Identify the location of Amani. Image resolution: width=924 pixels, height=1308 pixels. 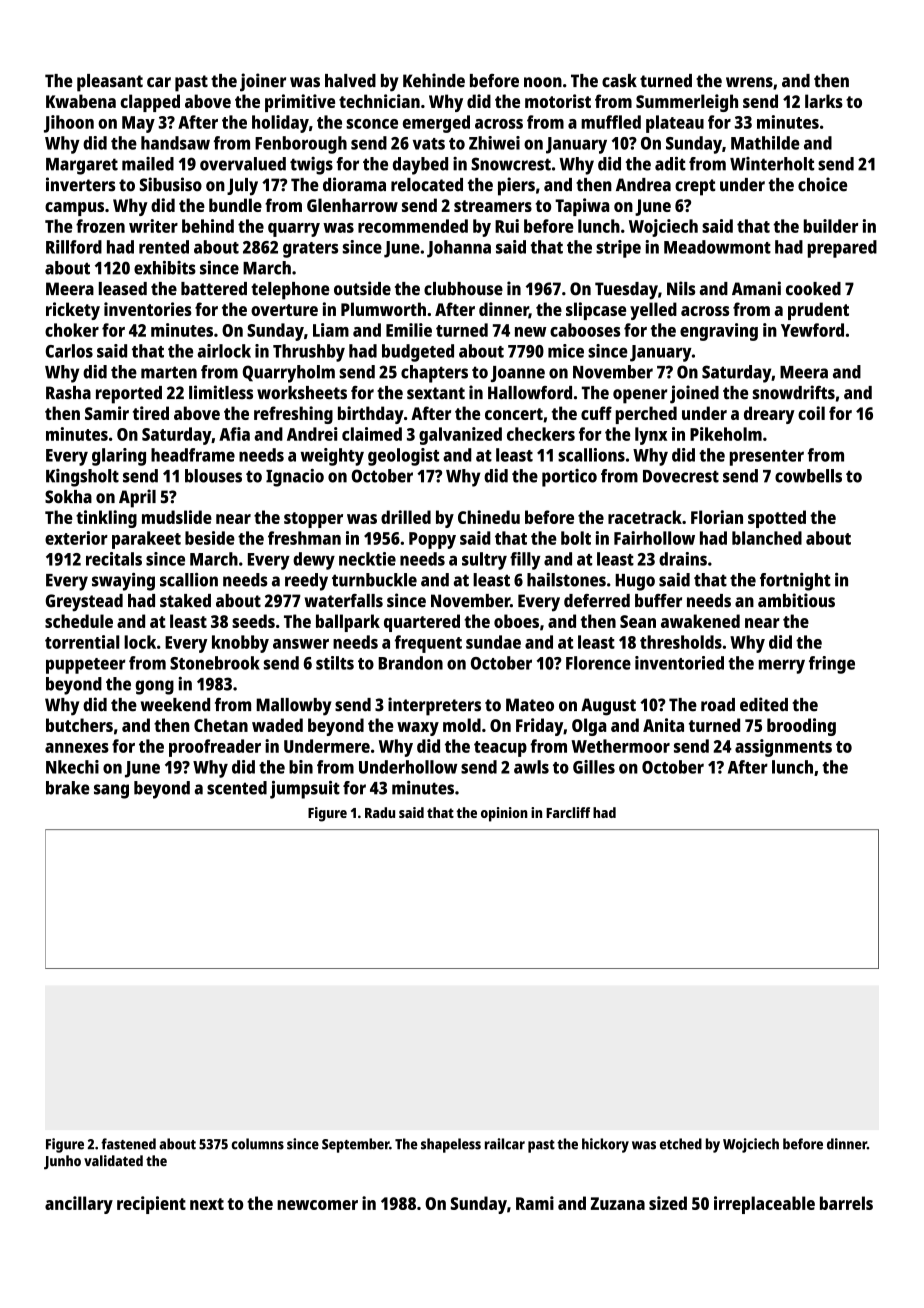
(756, 288).
